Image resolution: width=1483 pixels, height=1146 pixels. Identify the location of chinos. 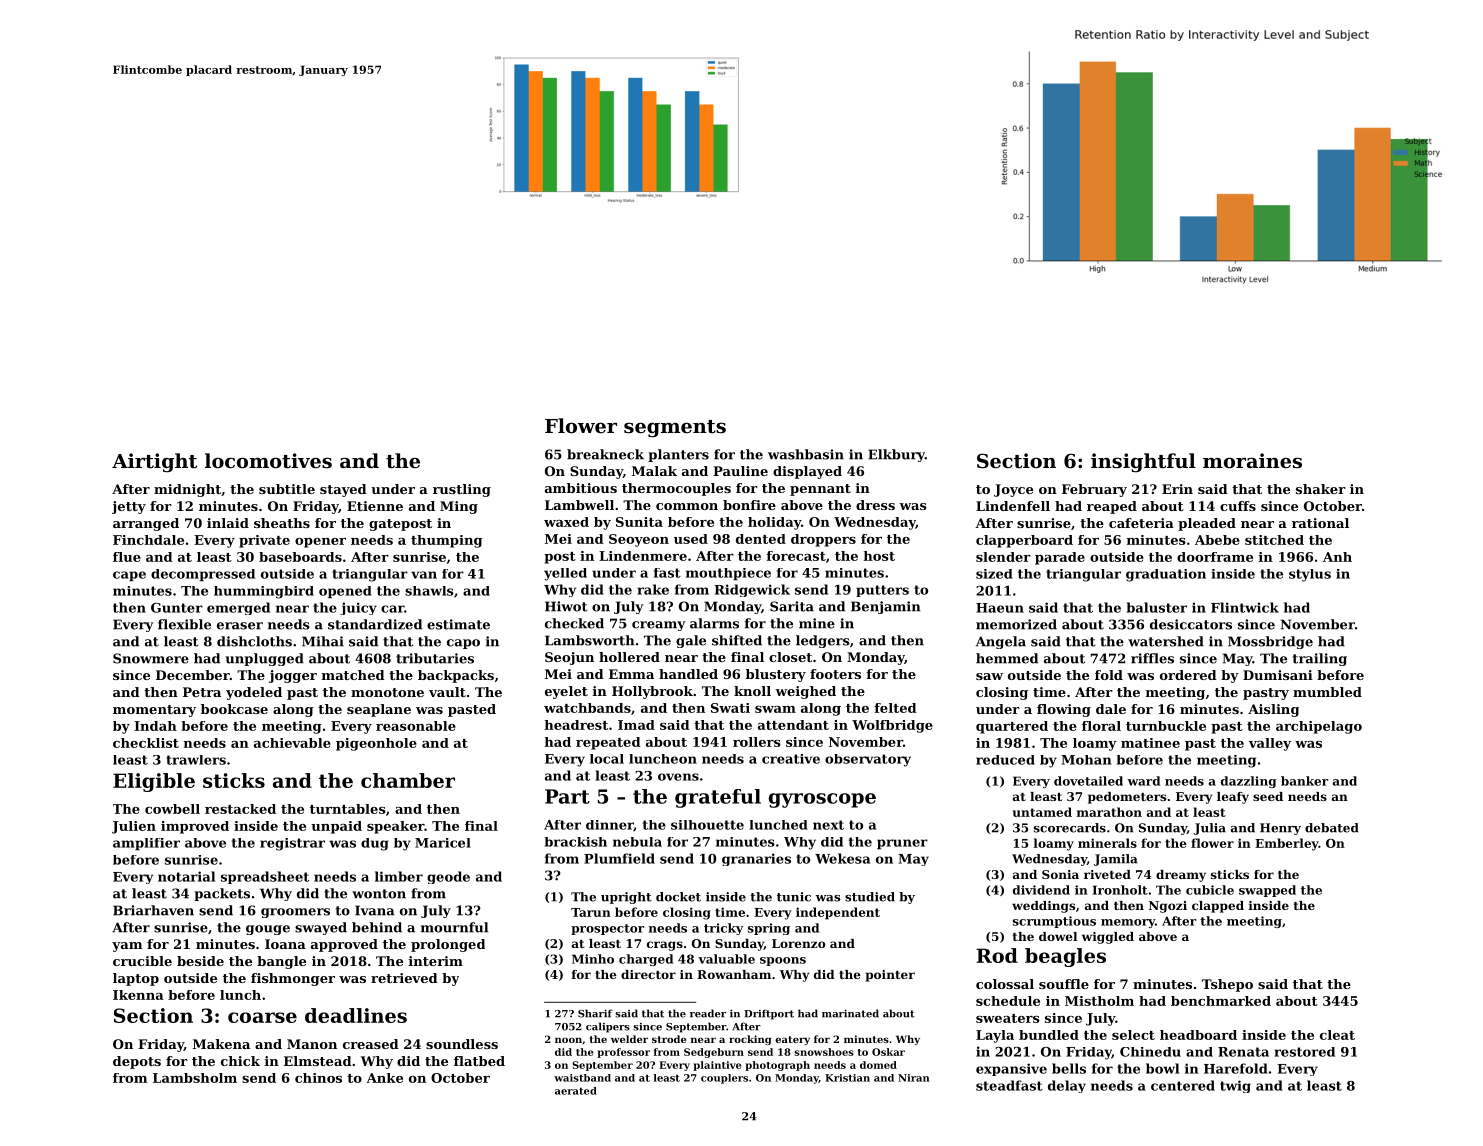
(318, 1078).
